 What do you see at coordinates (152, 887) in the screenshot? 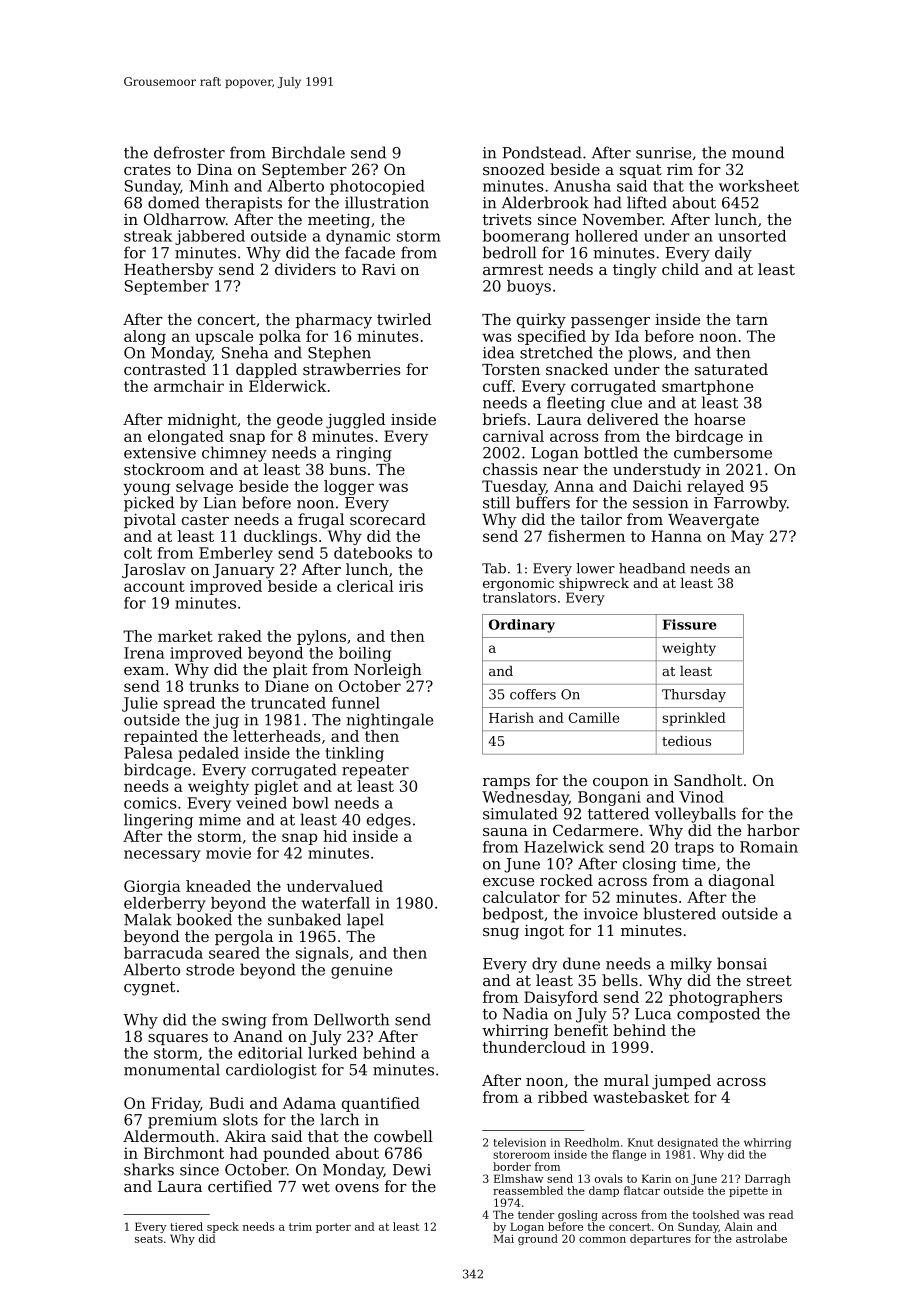
I see `Giorgia` at bounding box center [152, 887].
